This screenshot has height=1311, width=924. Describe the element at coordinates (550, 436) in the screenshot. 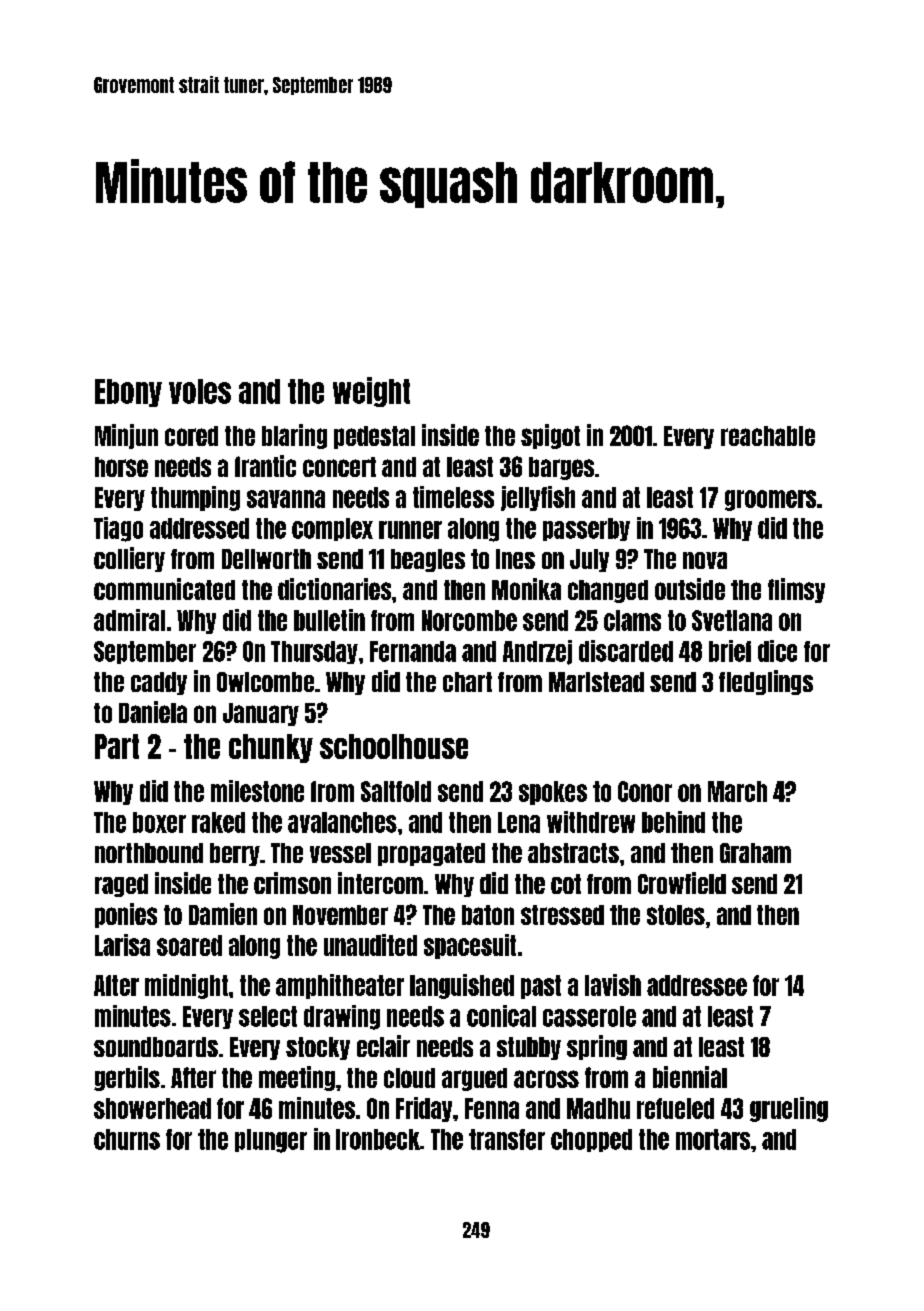

I see `spigot` at that location.
